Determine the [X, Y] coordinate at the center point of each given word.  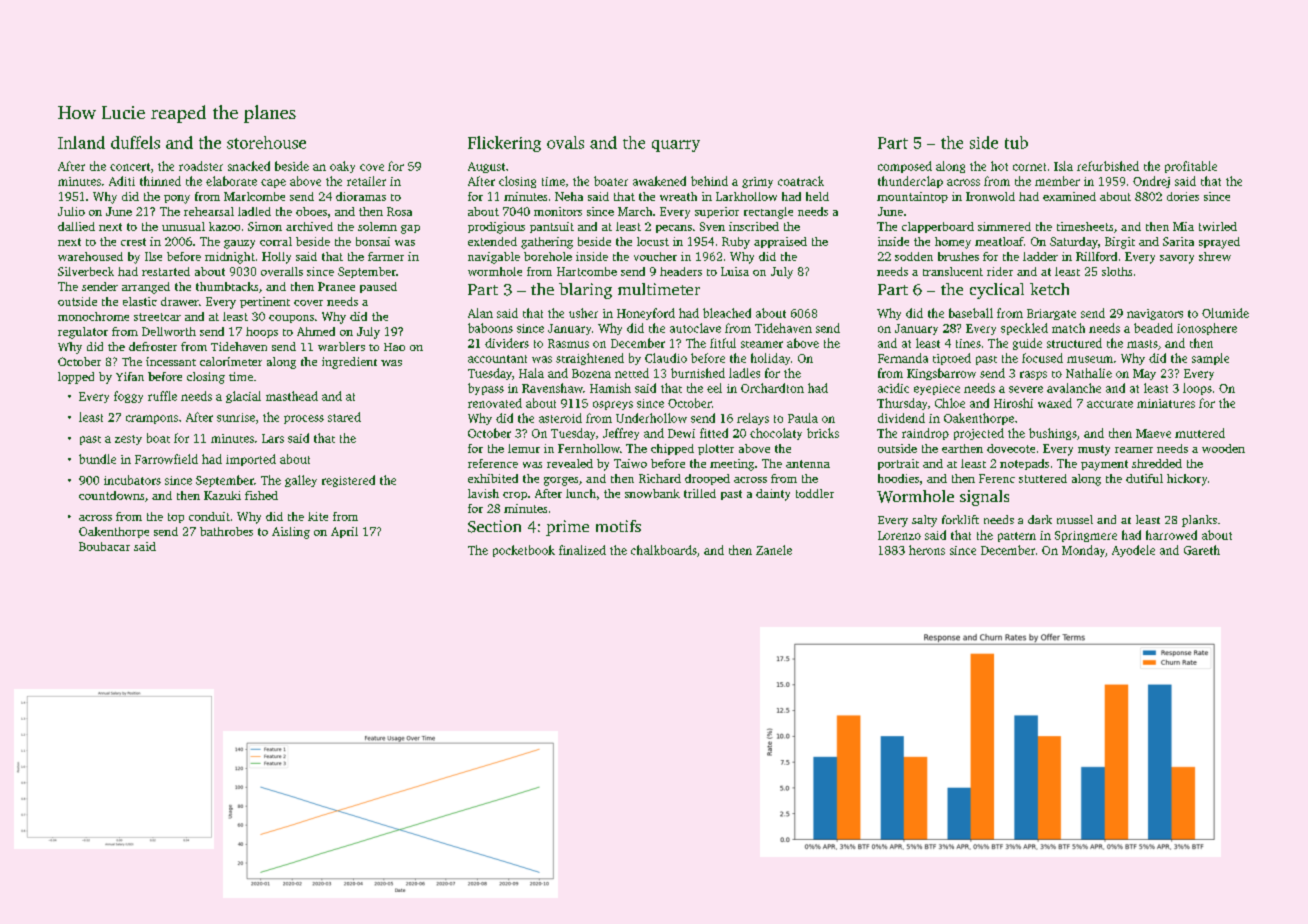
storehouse [266, 142]
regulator [83, 333]
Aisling [291, 533]
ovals [565, 142]
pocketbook [524, 551]
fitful [723, 343]
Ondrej [1151, 182]
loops [1197, 389]
